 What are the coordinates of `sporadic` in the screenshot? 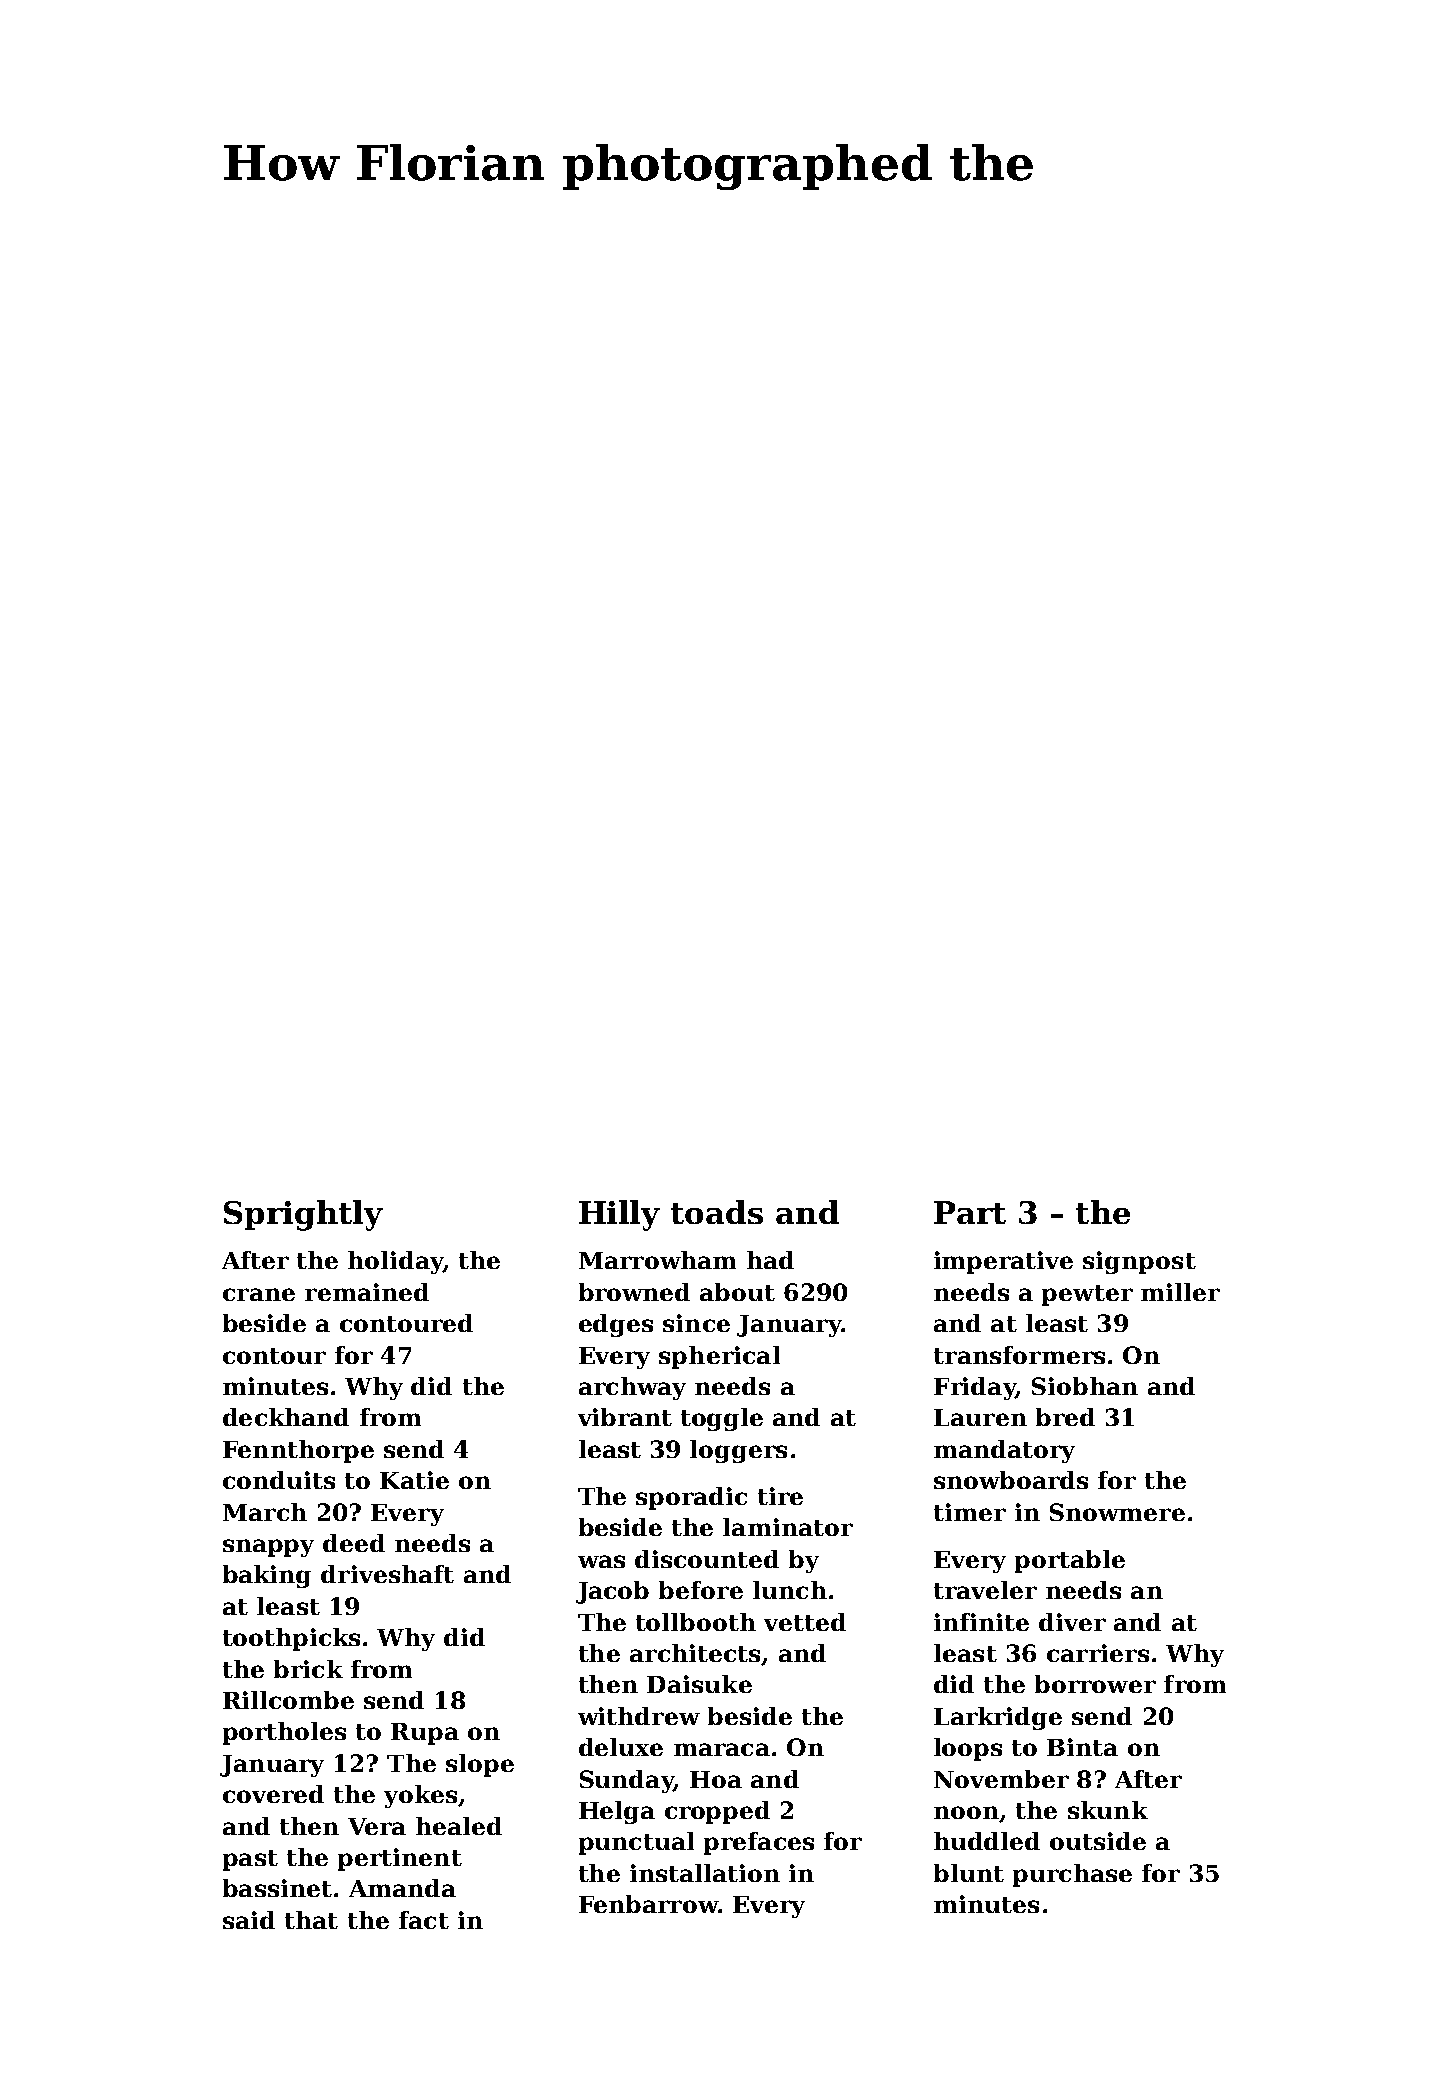 It's located at (691, 1498).
